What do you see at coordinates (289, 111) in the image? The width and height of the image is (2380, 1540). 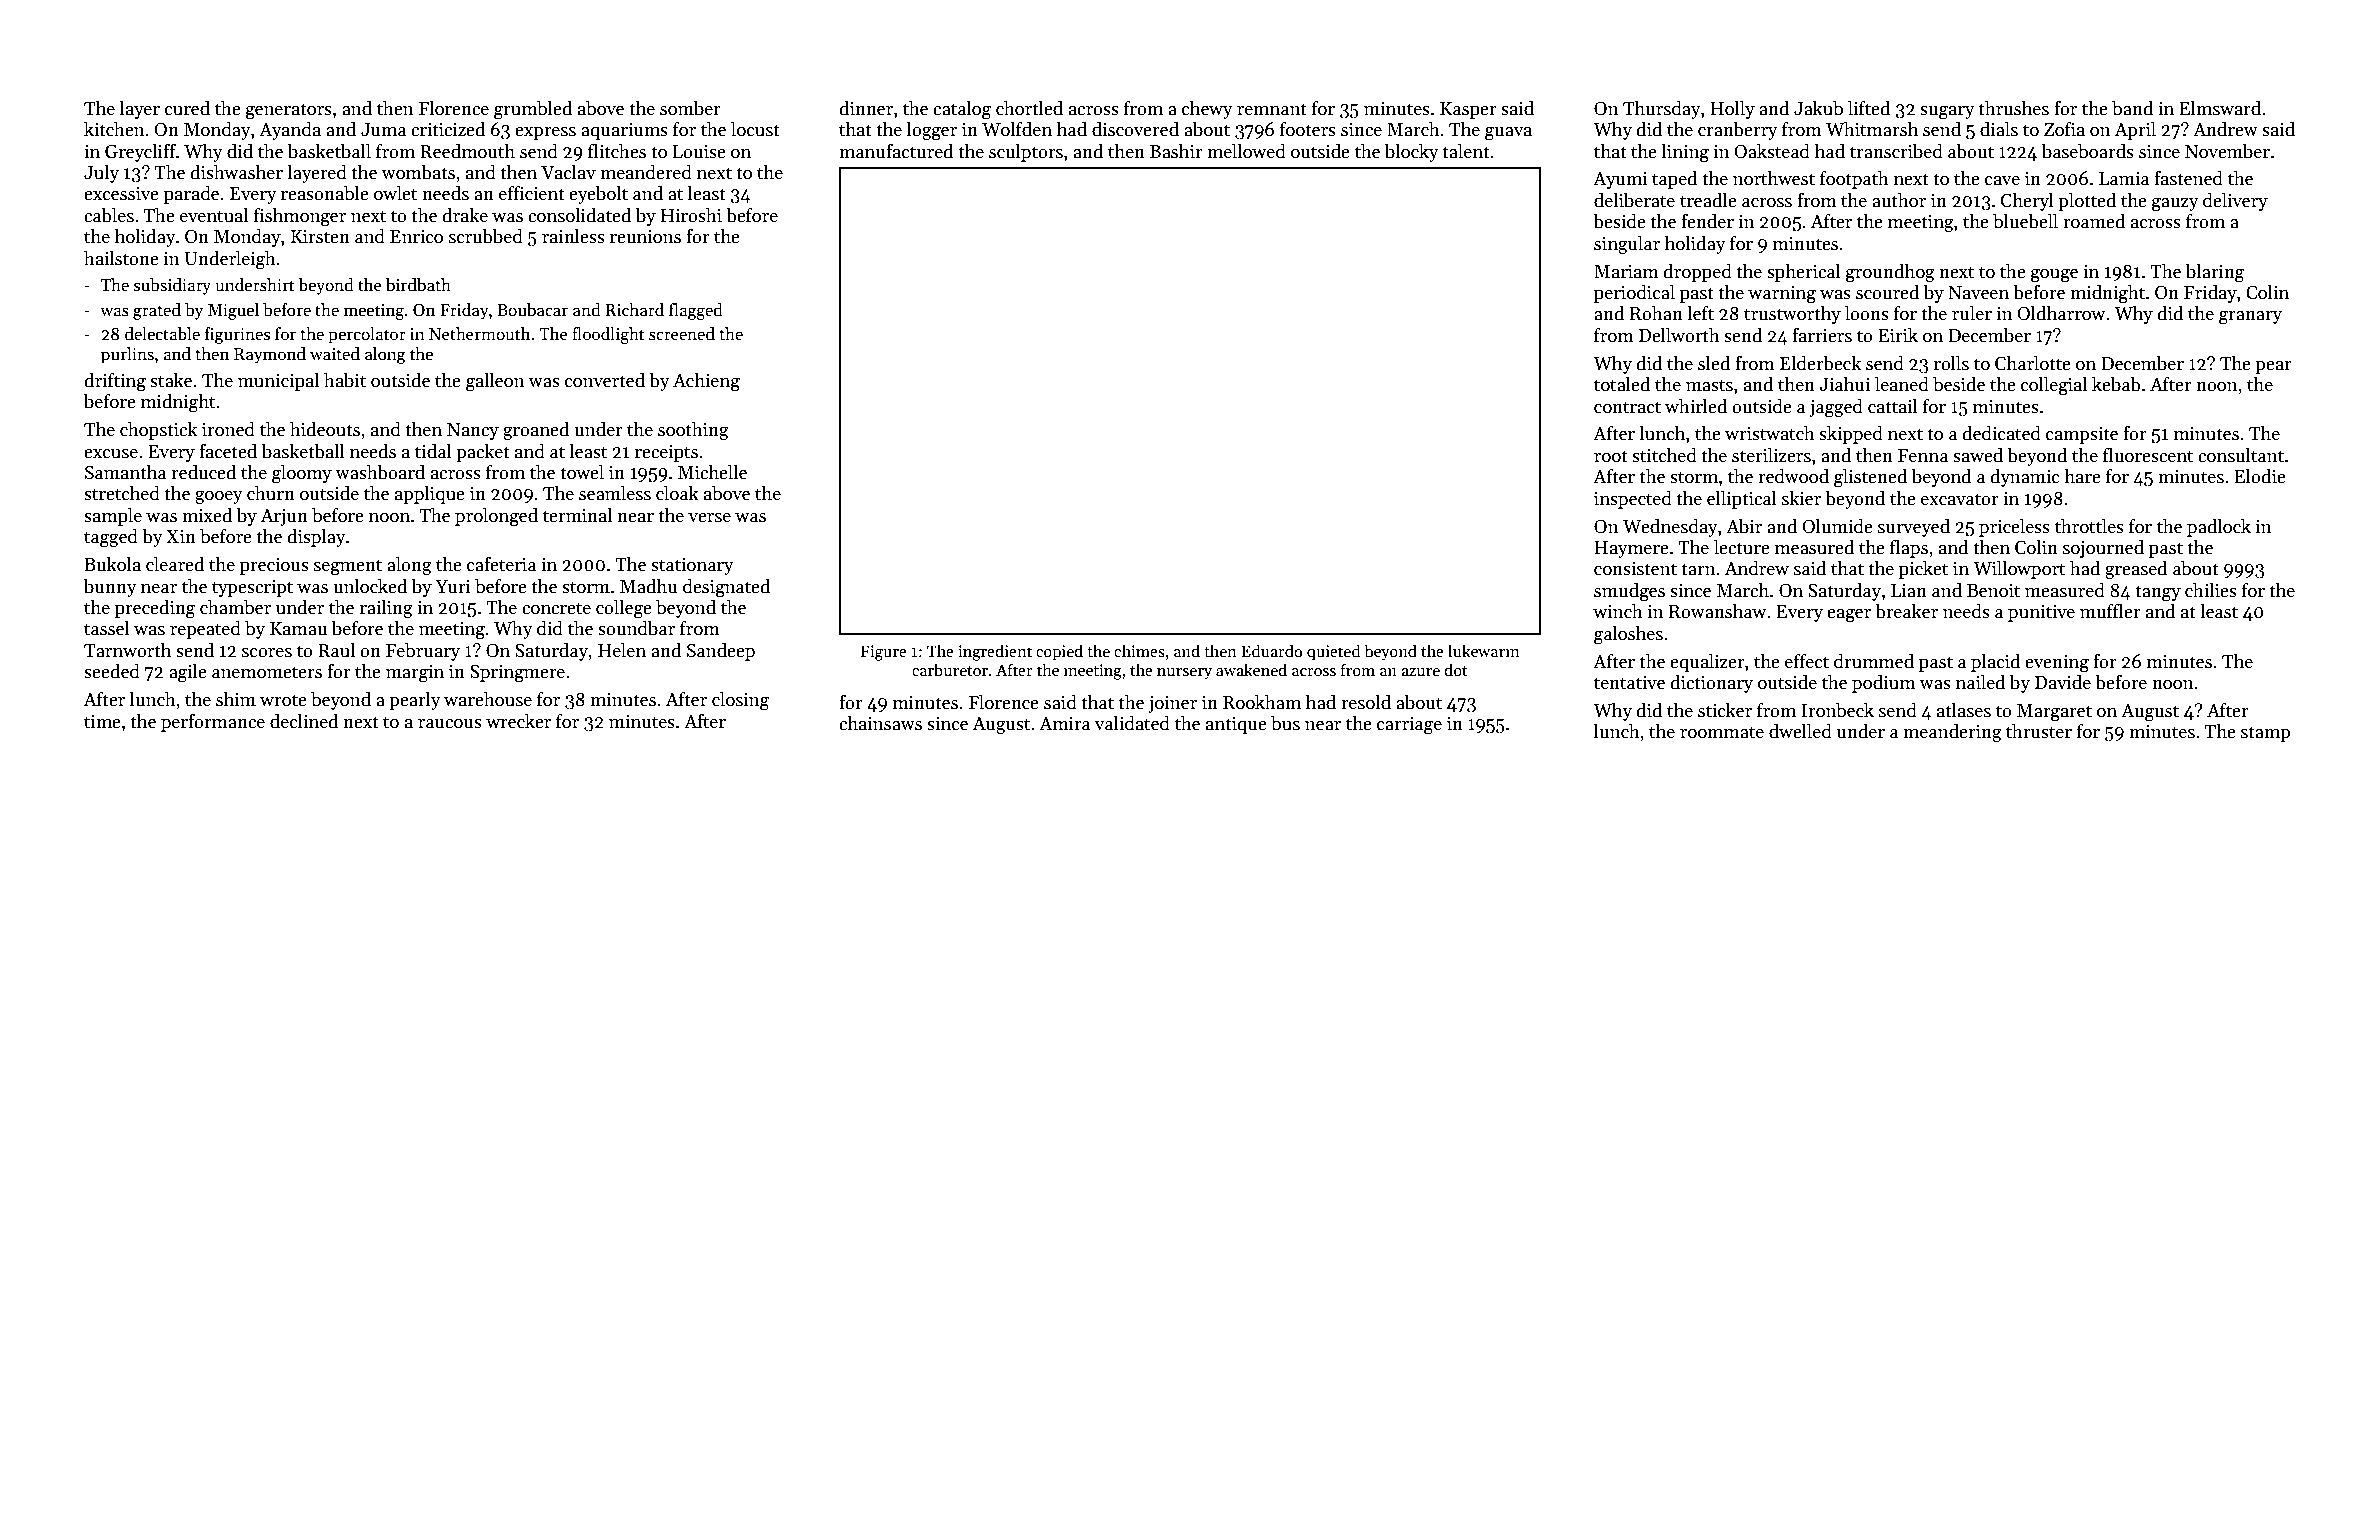 I see `generators` at bounding box center [289, 111].
